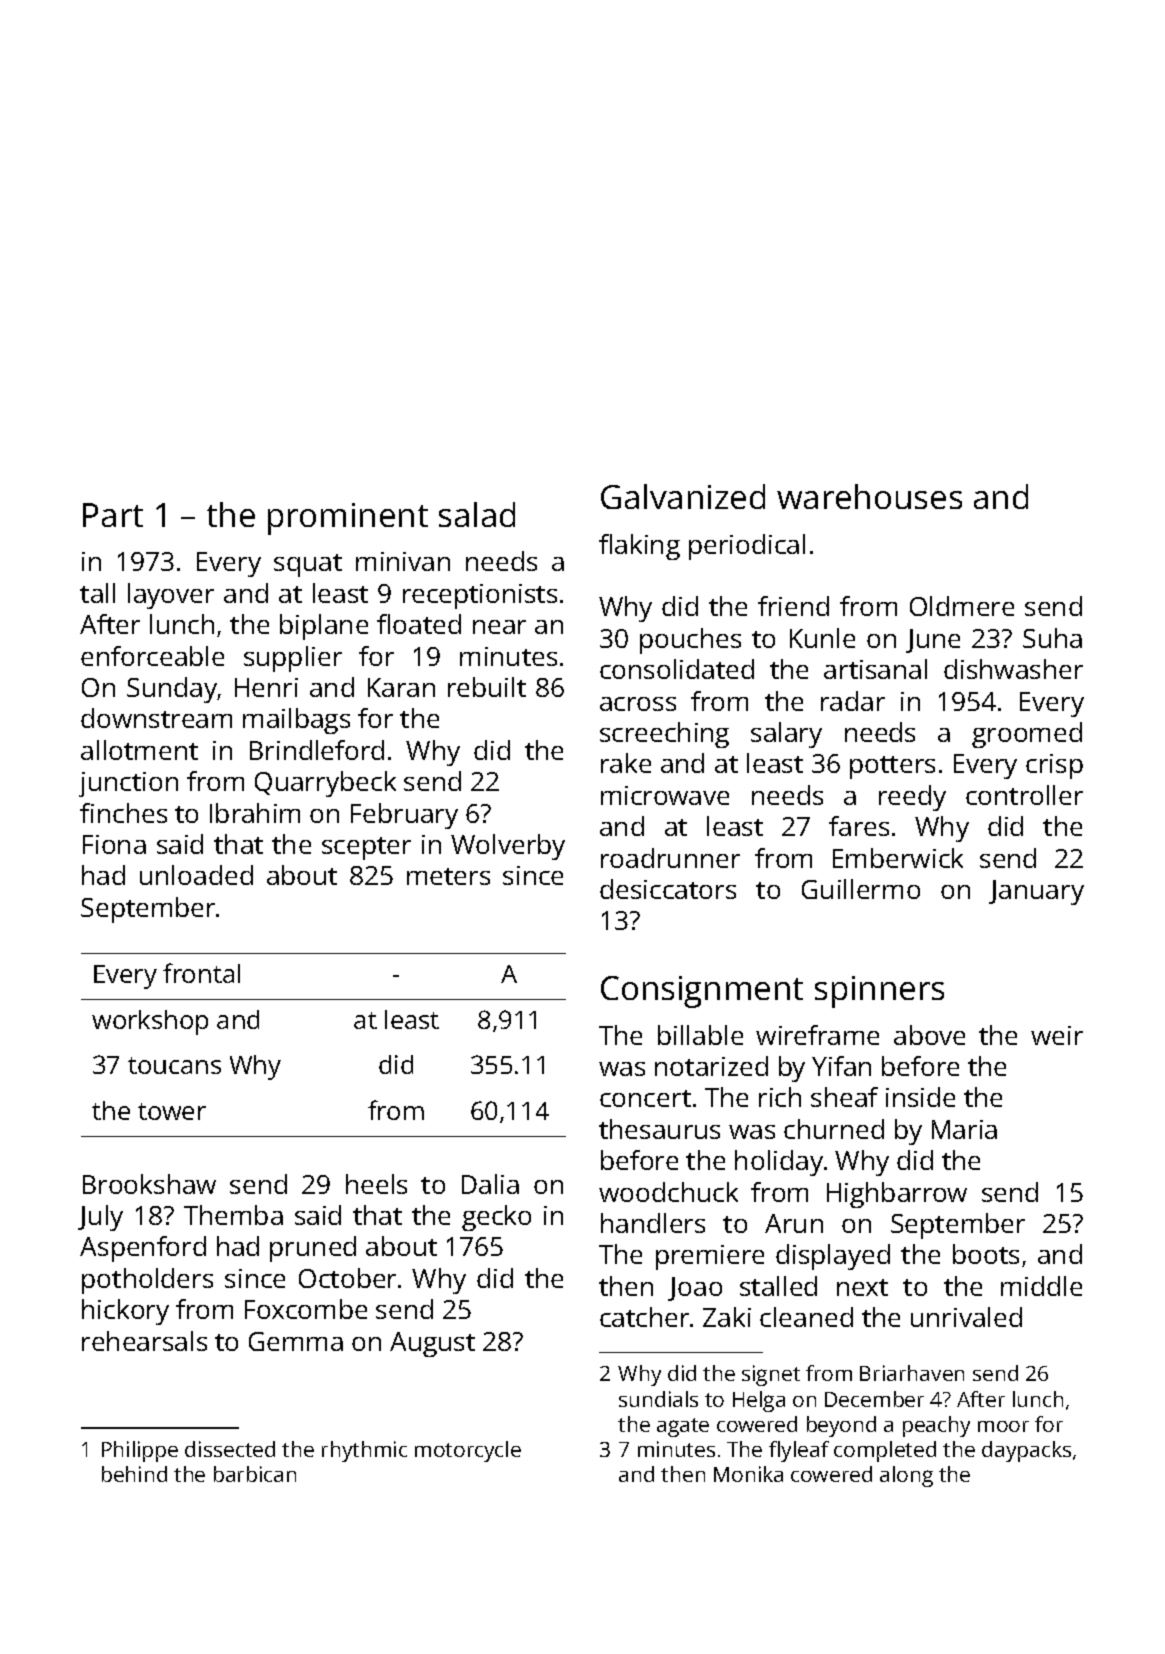 The height and width of the screenshot is (1654, 1165). I want to click on microwave, so click(665, 795).
